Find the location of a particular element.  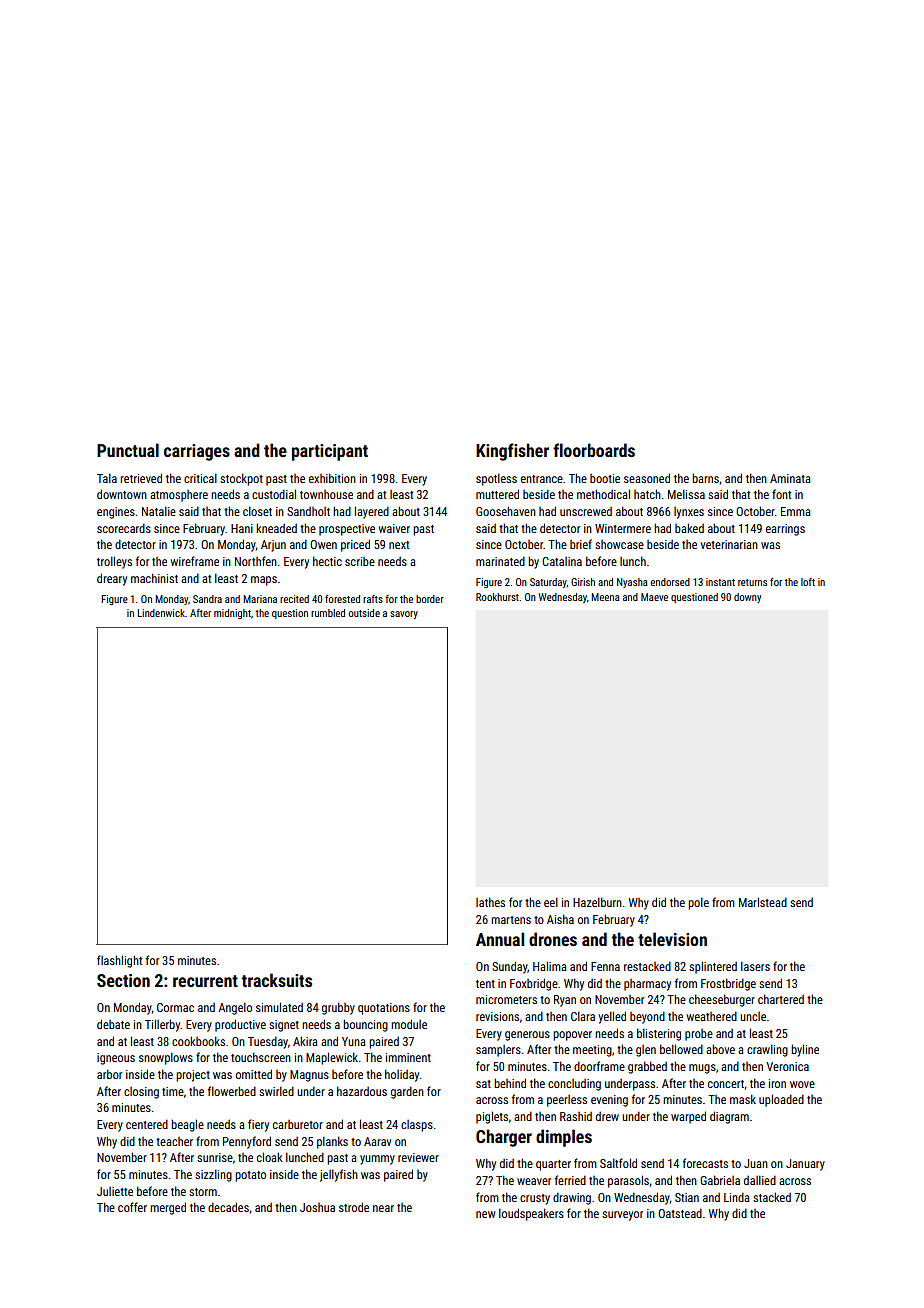

Catalina is located at coordinates (562, 561).
